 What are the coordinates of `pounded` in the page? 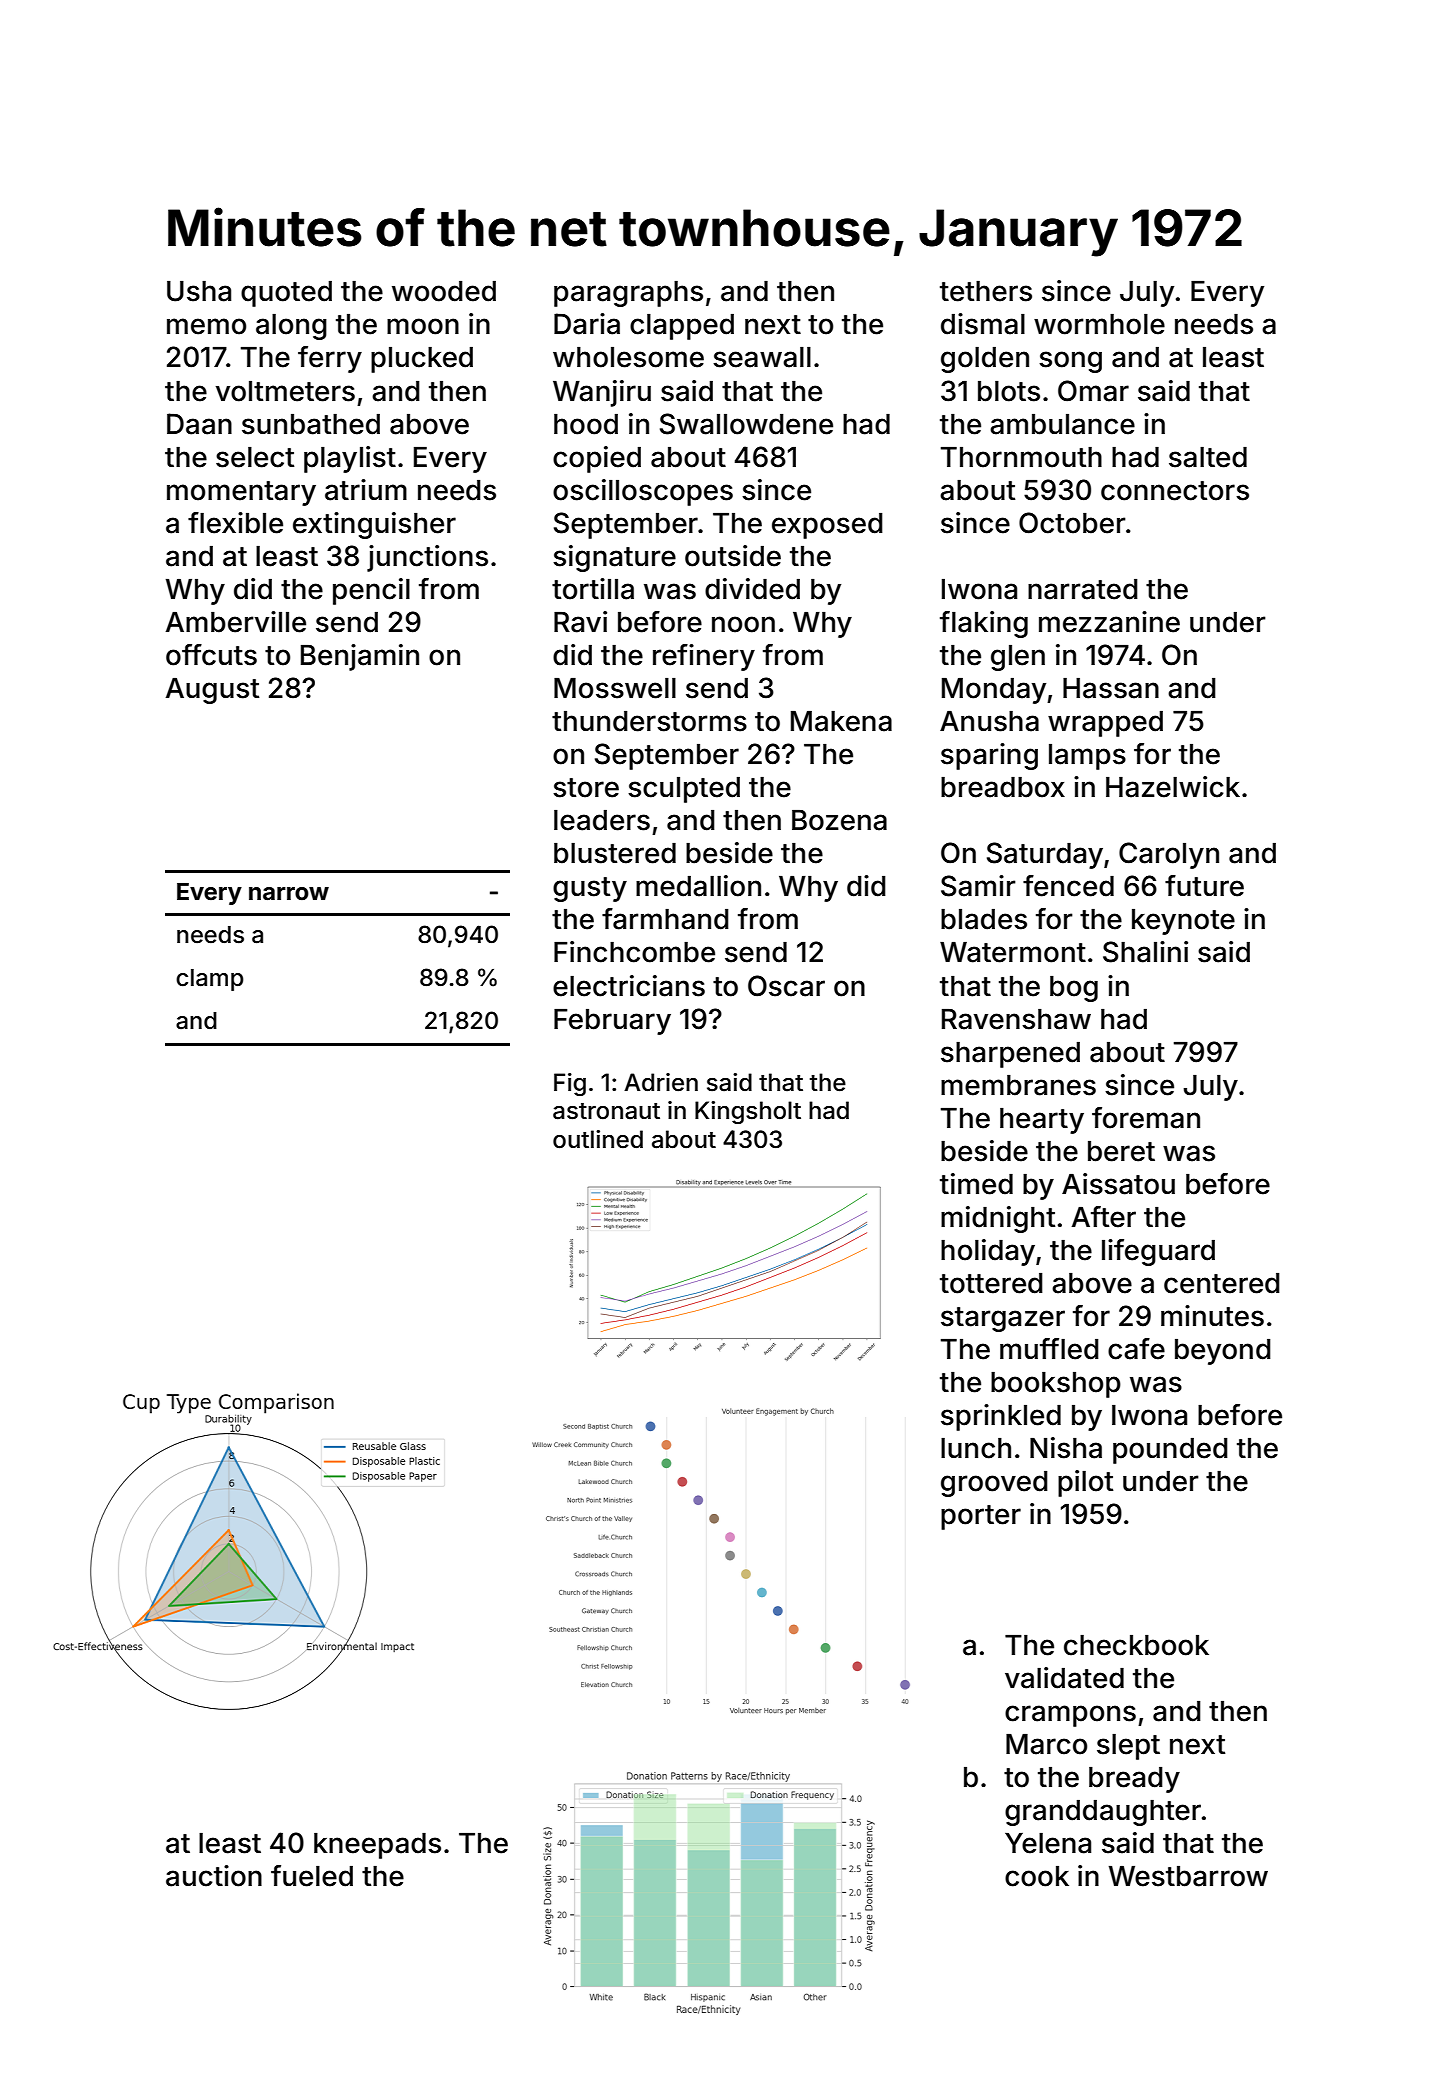 It's located at (1170, 1451).
